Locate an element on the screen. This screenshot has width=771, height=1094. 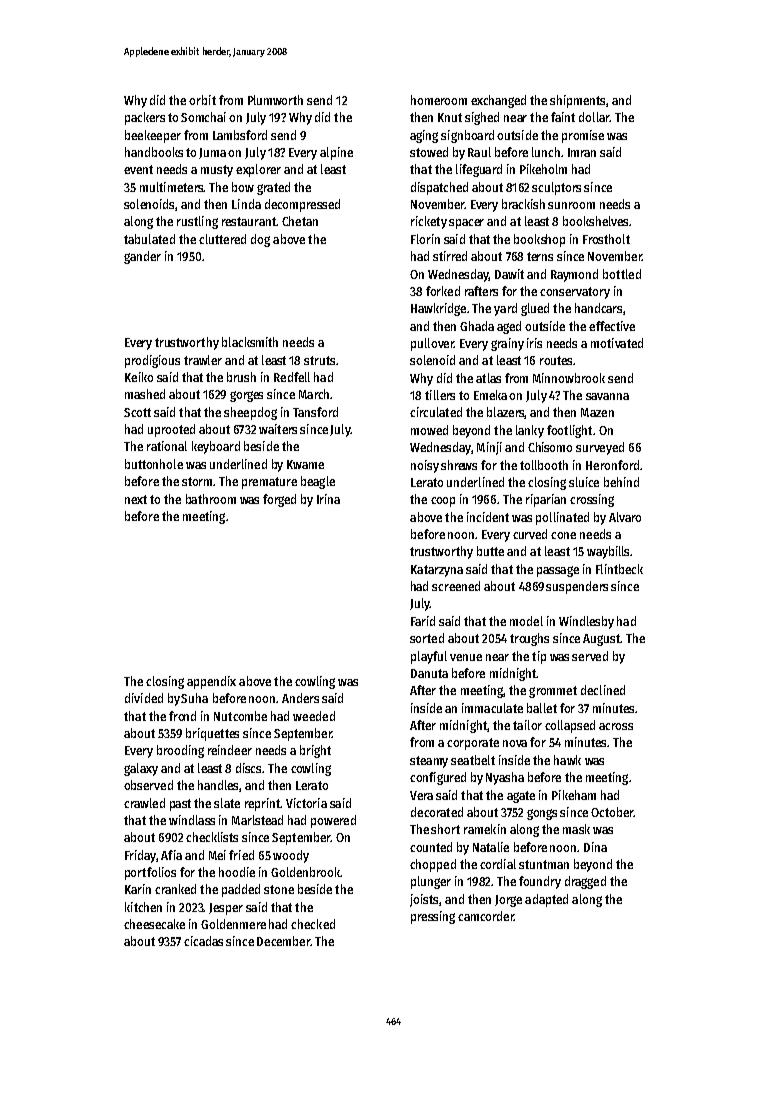
homeroom is located at coordinates (439, 100).
